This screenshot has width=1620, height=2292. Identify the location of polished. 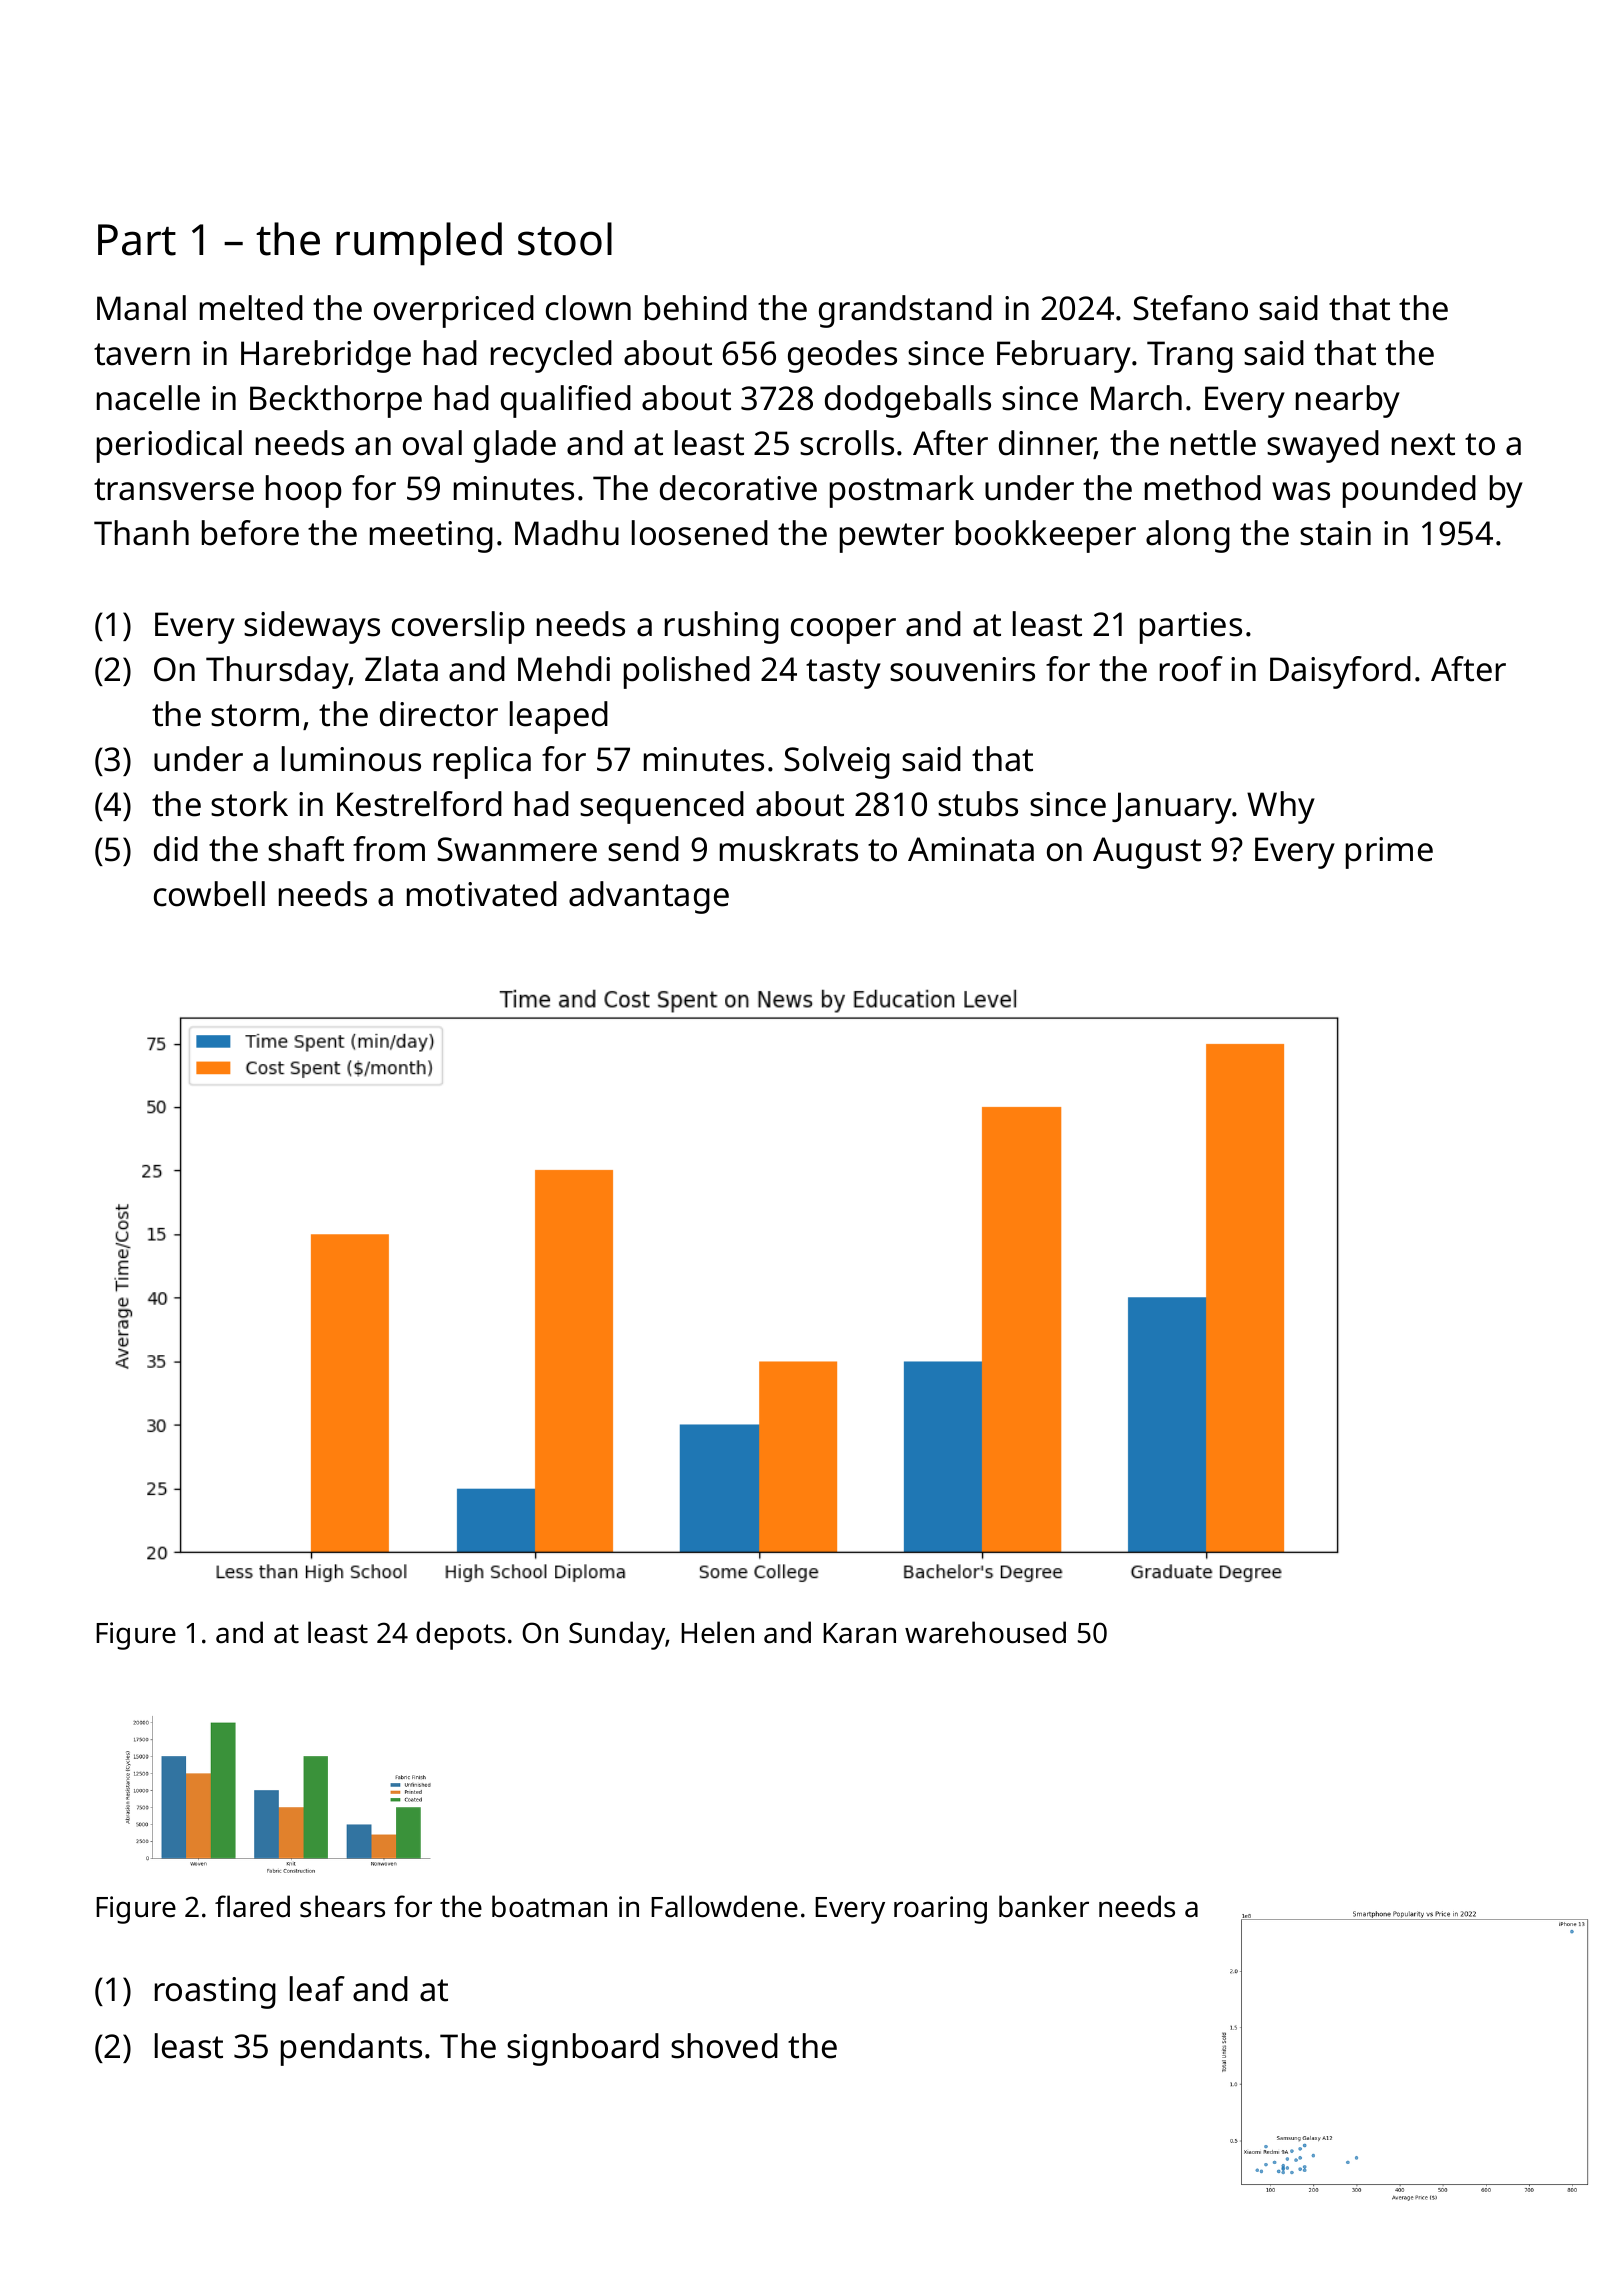
(687, 672).
